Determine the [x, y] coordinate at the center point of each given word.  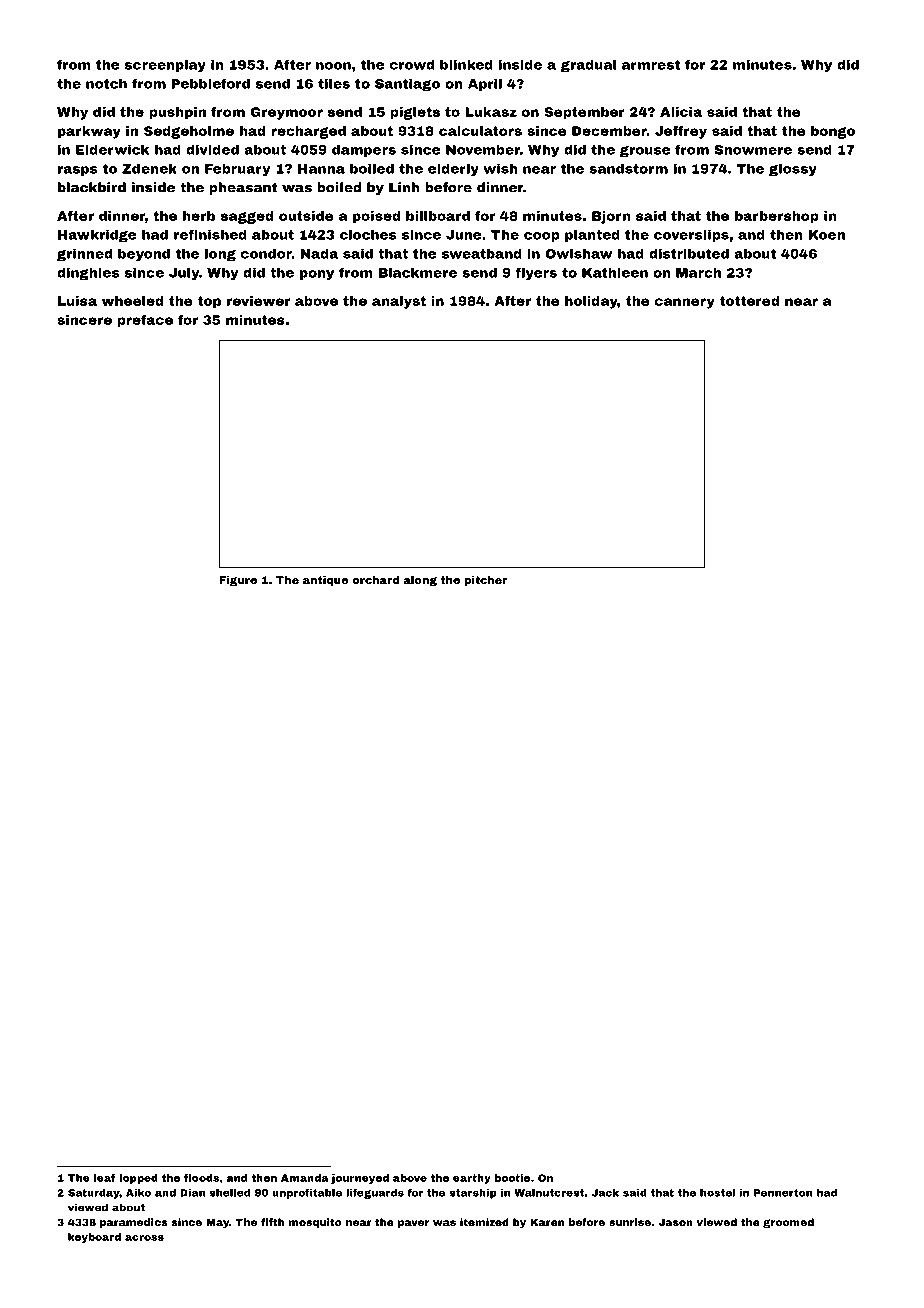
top [209, 302]
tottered [749, 301]
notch [106, 83]
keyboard [94, 1238]
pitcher [485, 581]
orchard [375, 580]
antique [325, 581]
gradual [588, 66]
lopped [139, 1179]
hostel [717, 1193]
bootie [512, 1178]
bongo [833, 132]
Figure [238, 581]
